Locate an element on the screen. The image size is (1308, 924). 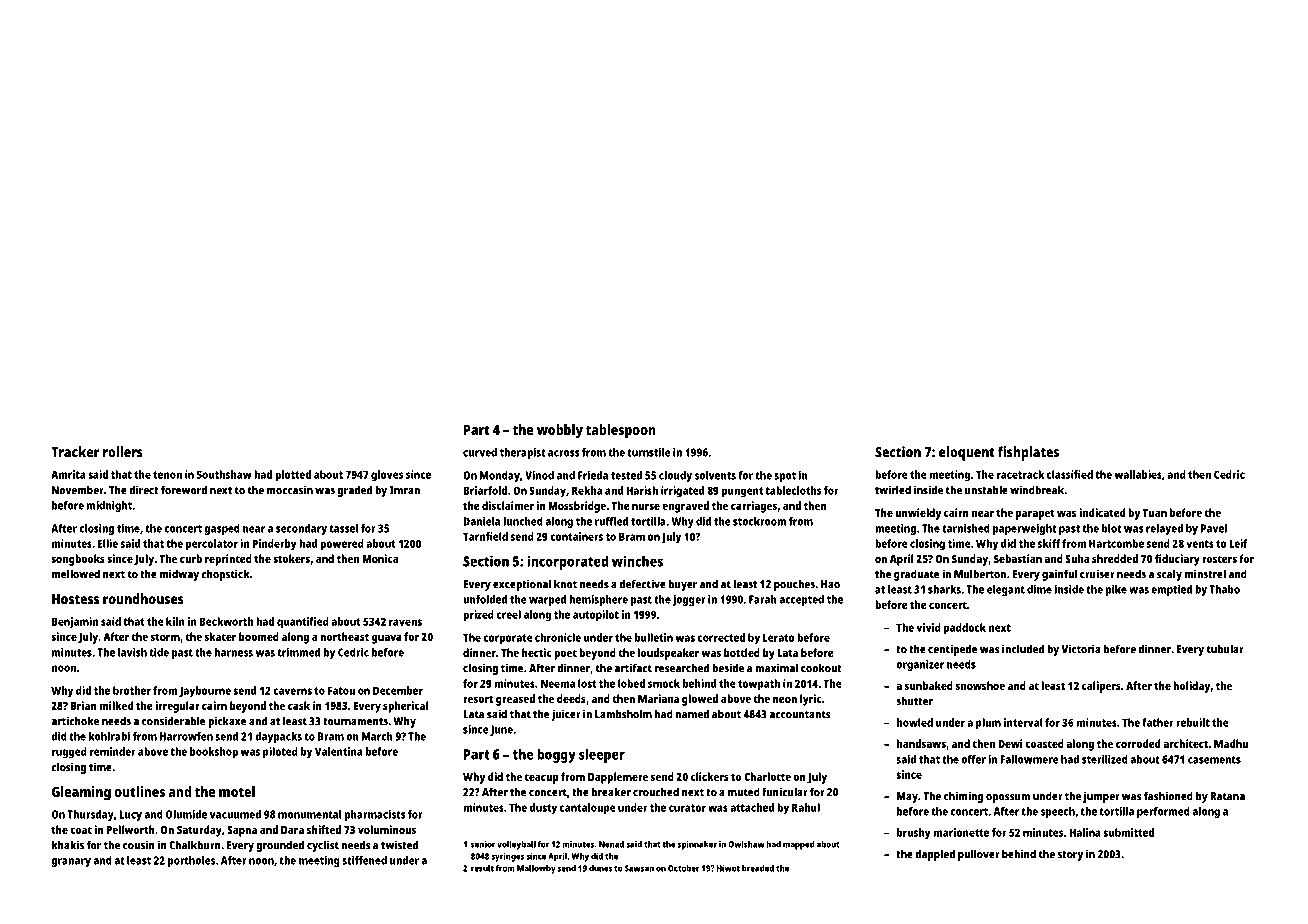
rollers is located at coordinates (123, 452).
